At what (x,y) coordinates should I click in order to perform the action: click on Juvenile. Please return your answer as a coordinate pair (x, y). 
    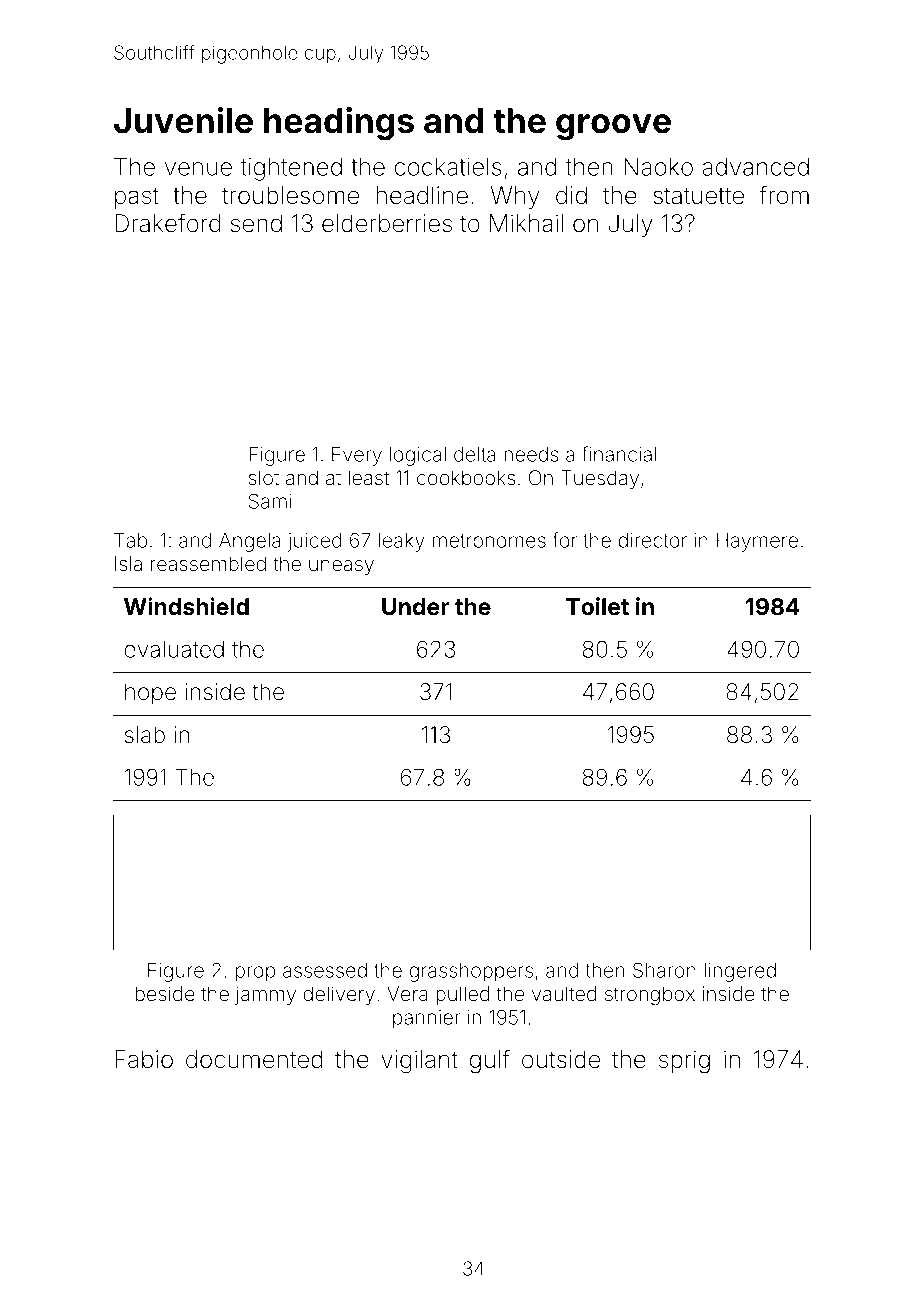
    Looking at the image, I should click on (183, 120).
